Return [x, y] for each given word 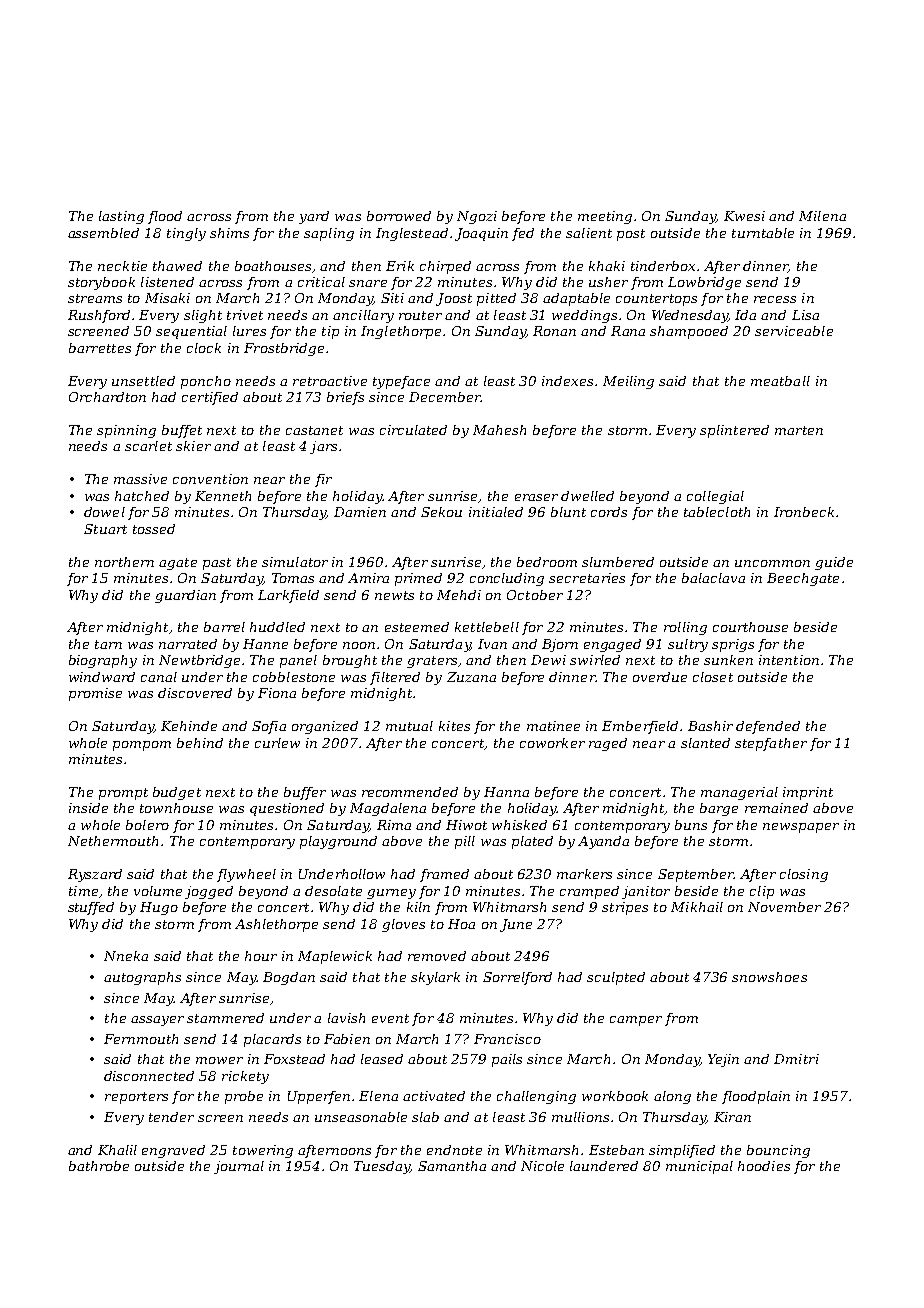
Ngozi [477, 217]
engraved [173, 1151]
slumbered [618, 562]
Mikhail [697, 907]
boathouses [273, 266]
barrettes [100, 348]
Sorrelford [517, 978]
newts [394, 595]
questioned [287, 809]
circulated [413, 430]
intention [789, 660]
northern [124, 562]
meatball [780, 381]
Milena [822, 216]
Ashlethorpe [276, 925]
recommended [410, 792]
